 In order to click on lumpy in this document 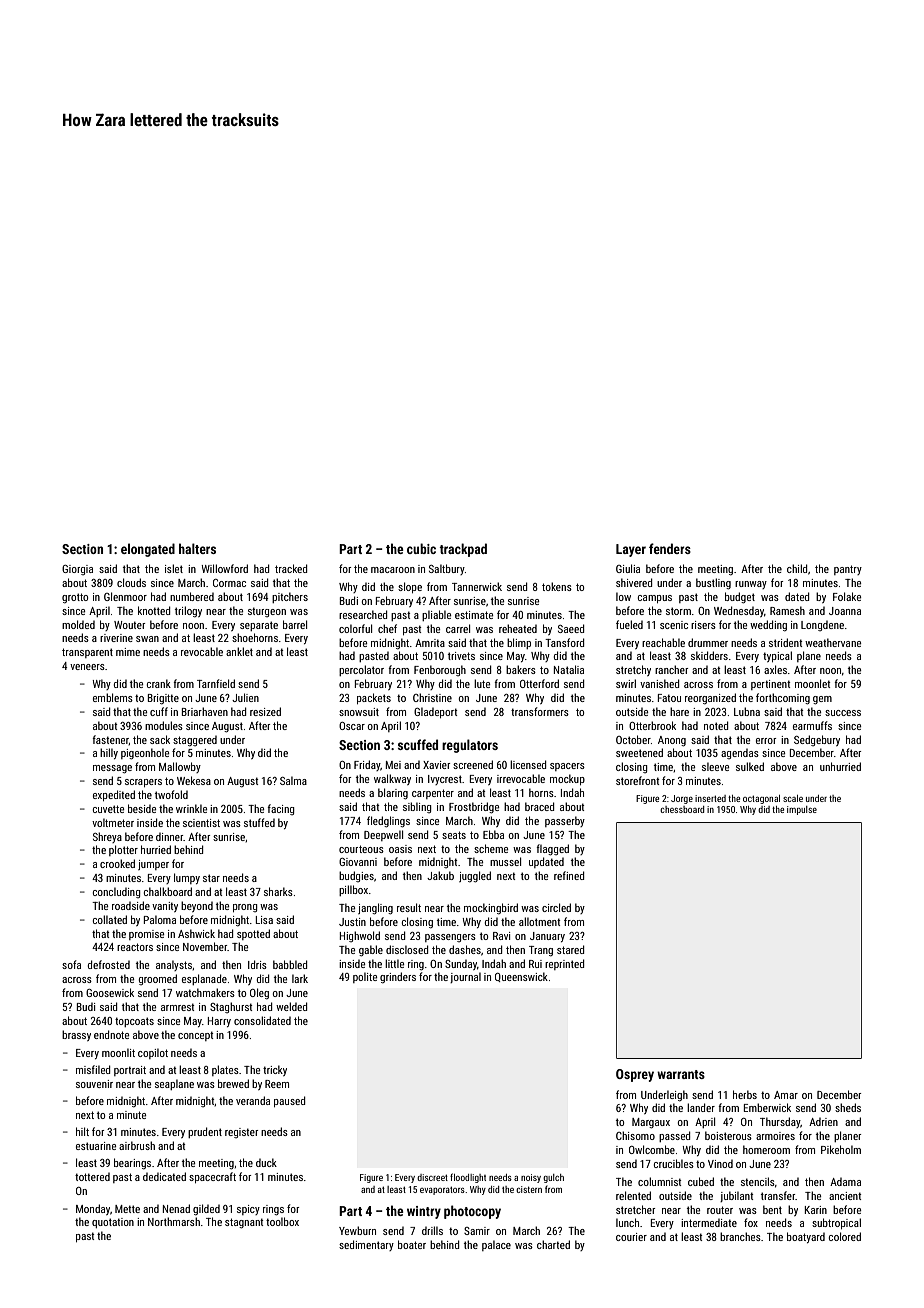, I will do `click(187, 878)`.
